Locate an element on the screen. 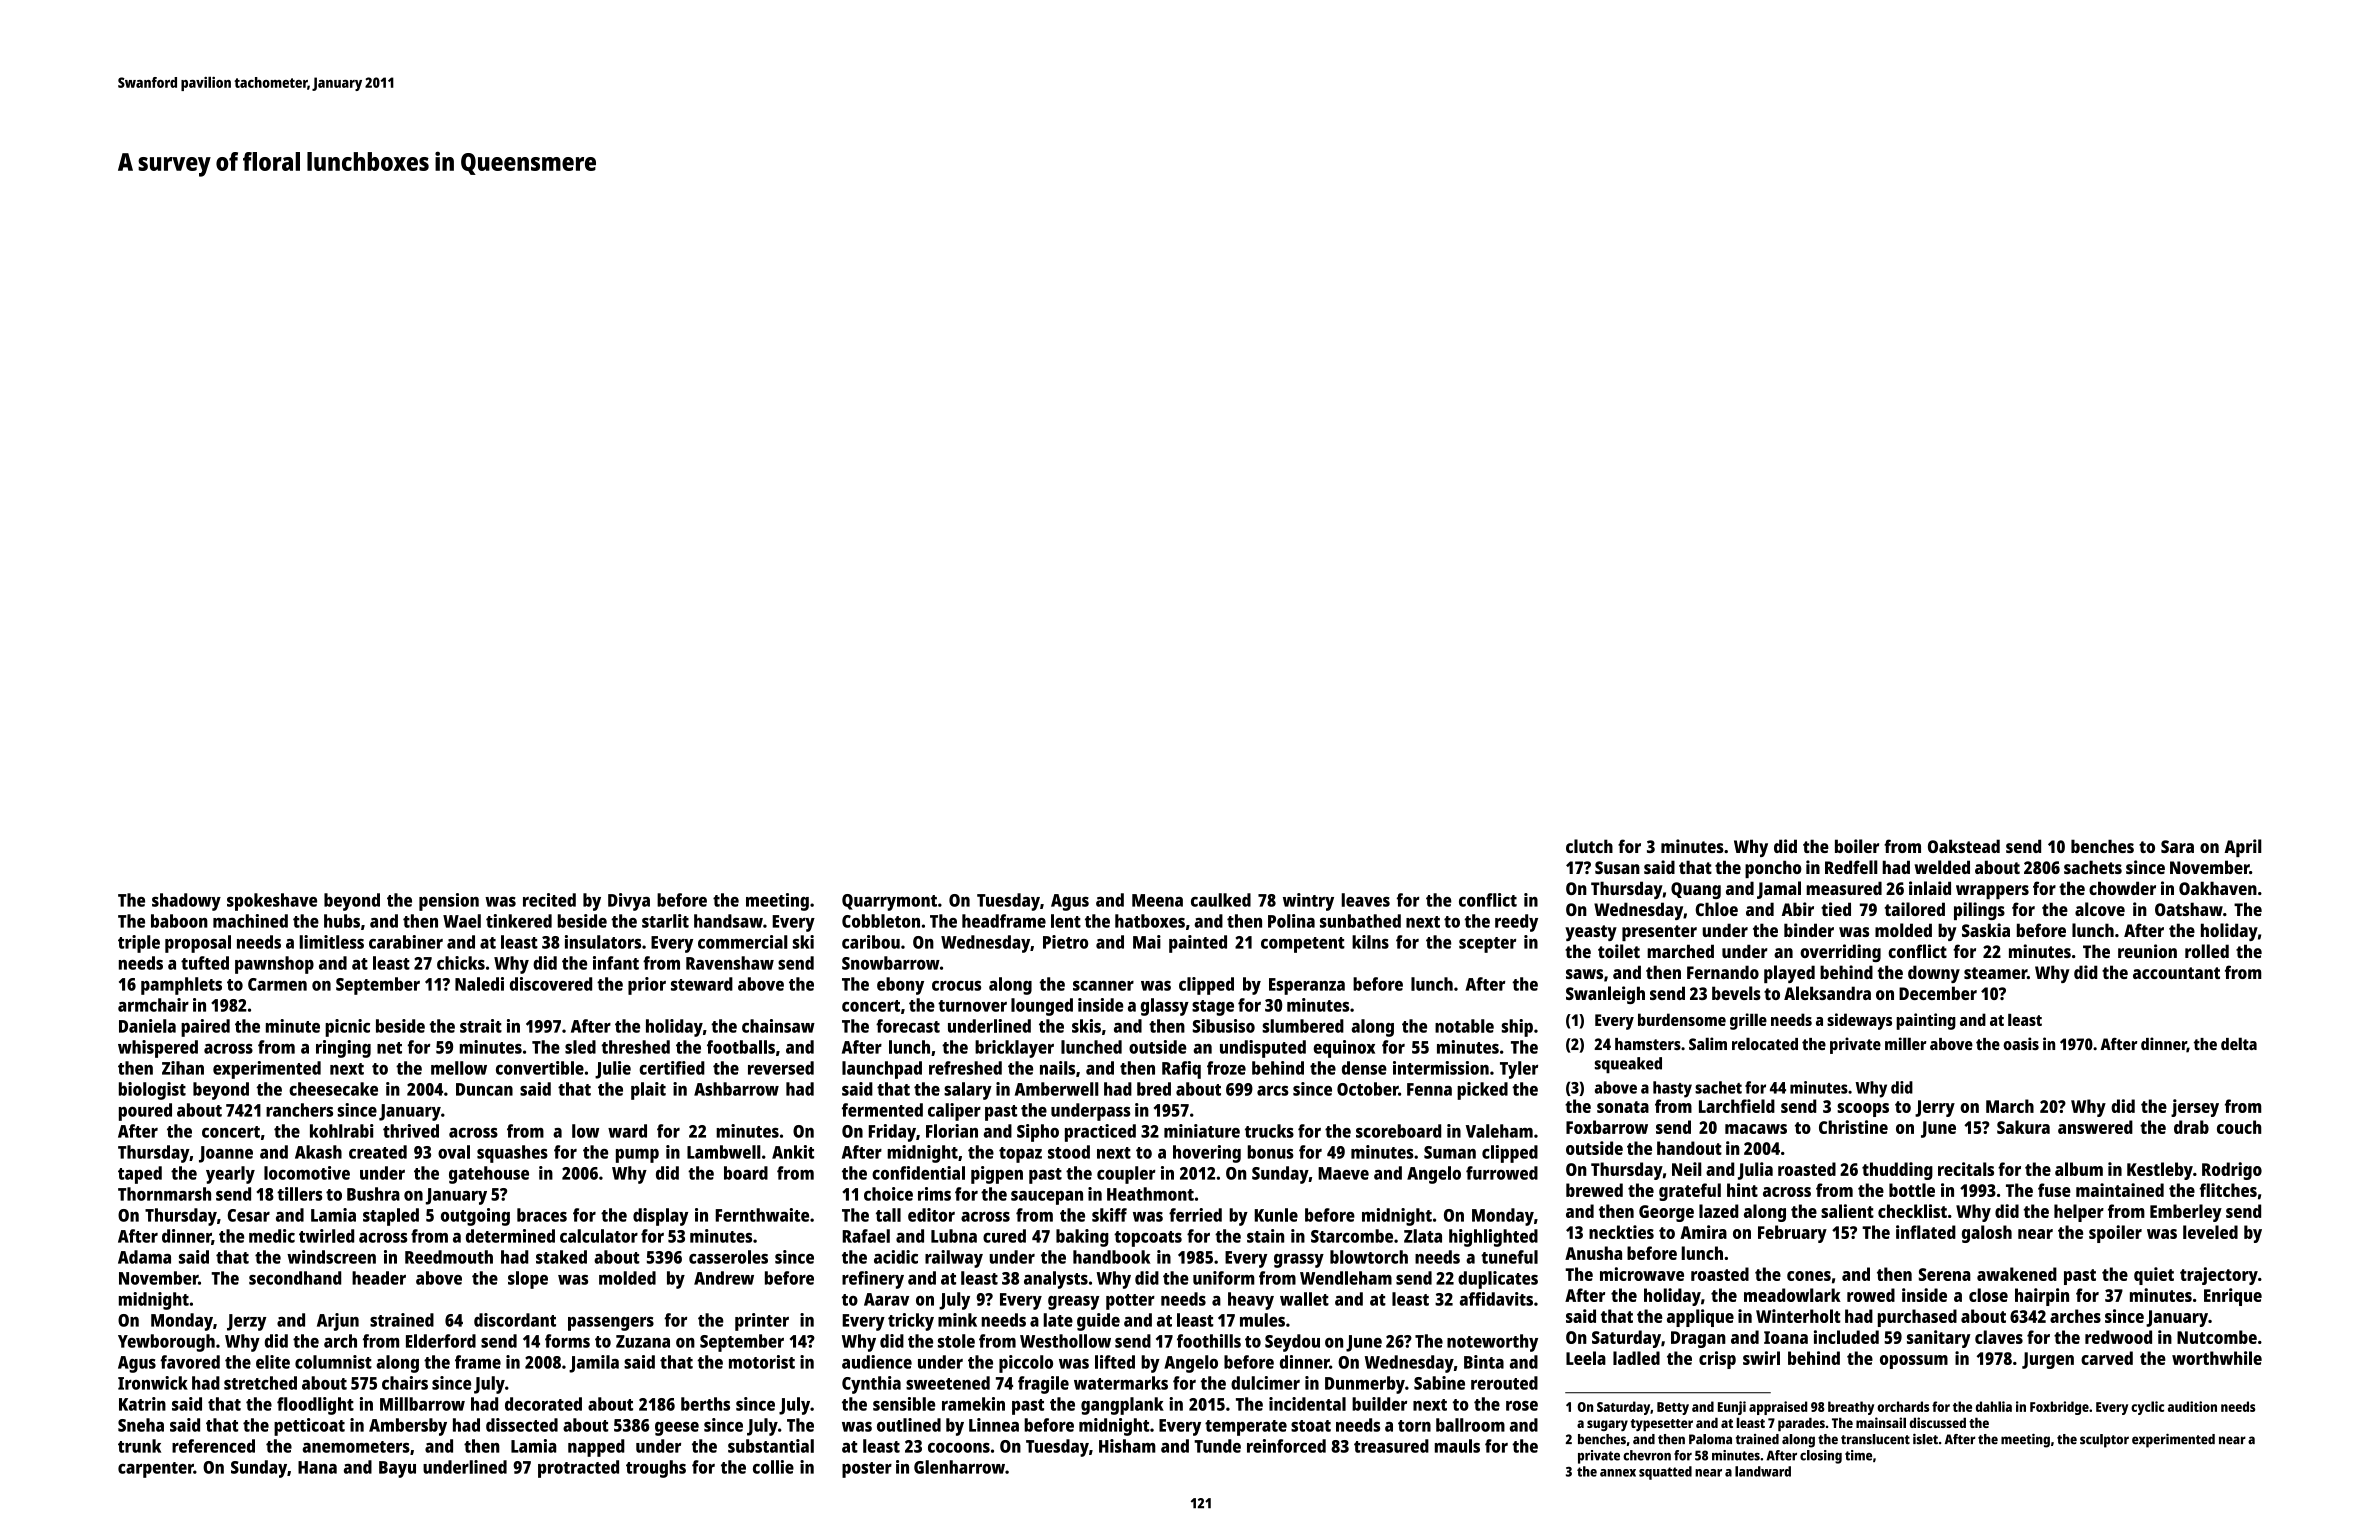  Quarrymont is located at coordinates (889, 902).
